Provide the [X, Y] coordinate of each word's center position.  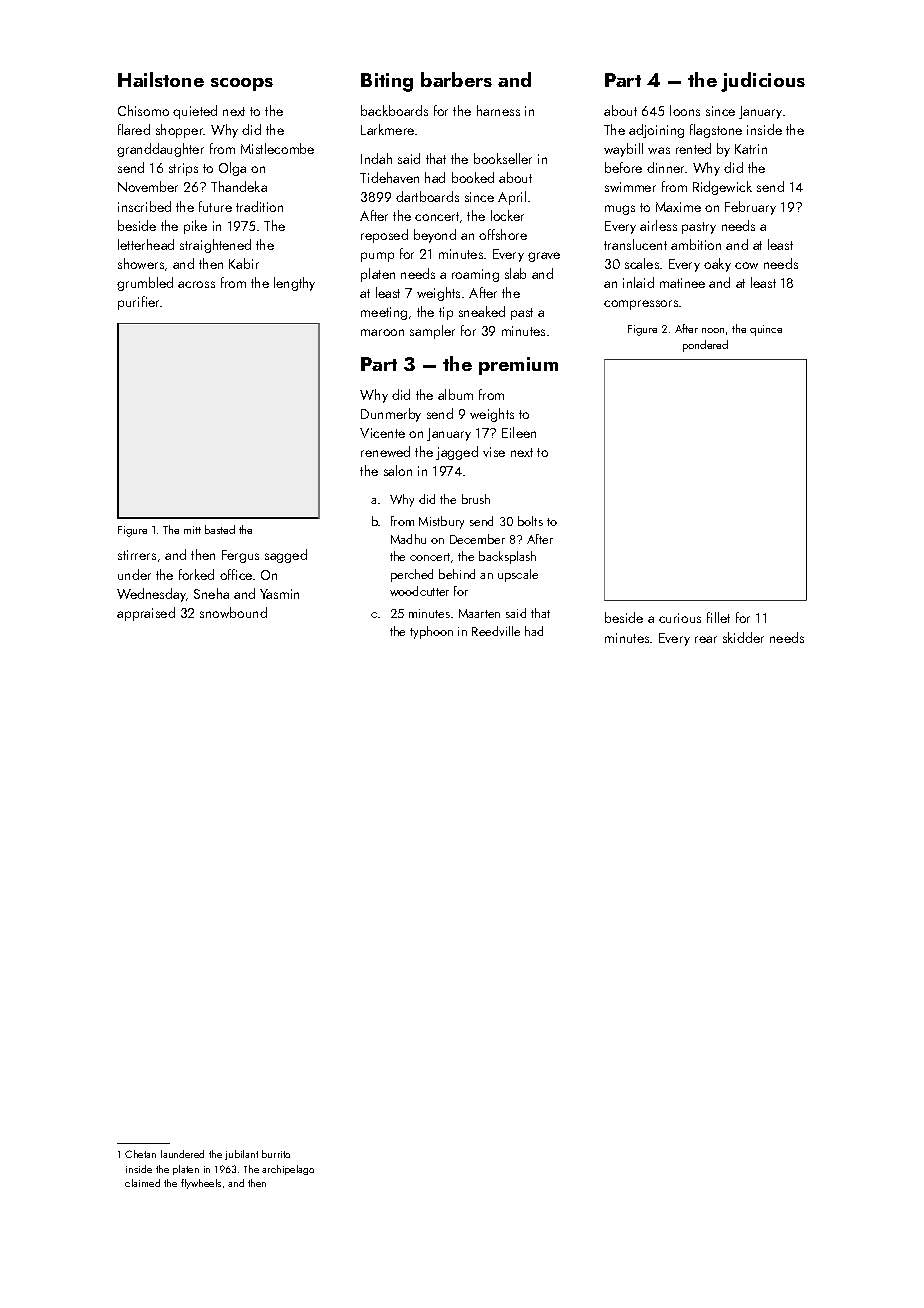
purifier [139, 303]
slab [515, 273]
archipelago [288, 1170]
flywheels [201, 1184]
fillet [718, 617]
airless [658, 225]
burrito [276, 1154]
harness [498, 110]
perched [412, 575]
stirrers [137, 555]
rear [706, 639]
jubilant [241, 1155]
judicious [763, 82]
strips [183, 169]
